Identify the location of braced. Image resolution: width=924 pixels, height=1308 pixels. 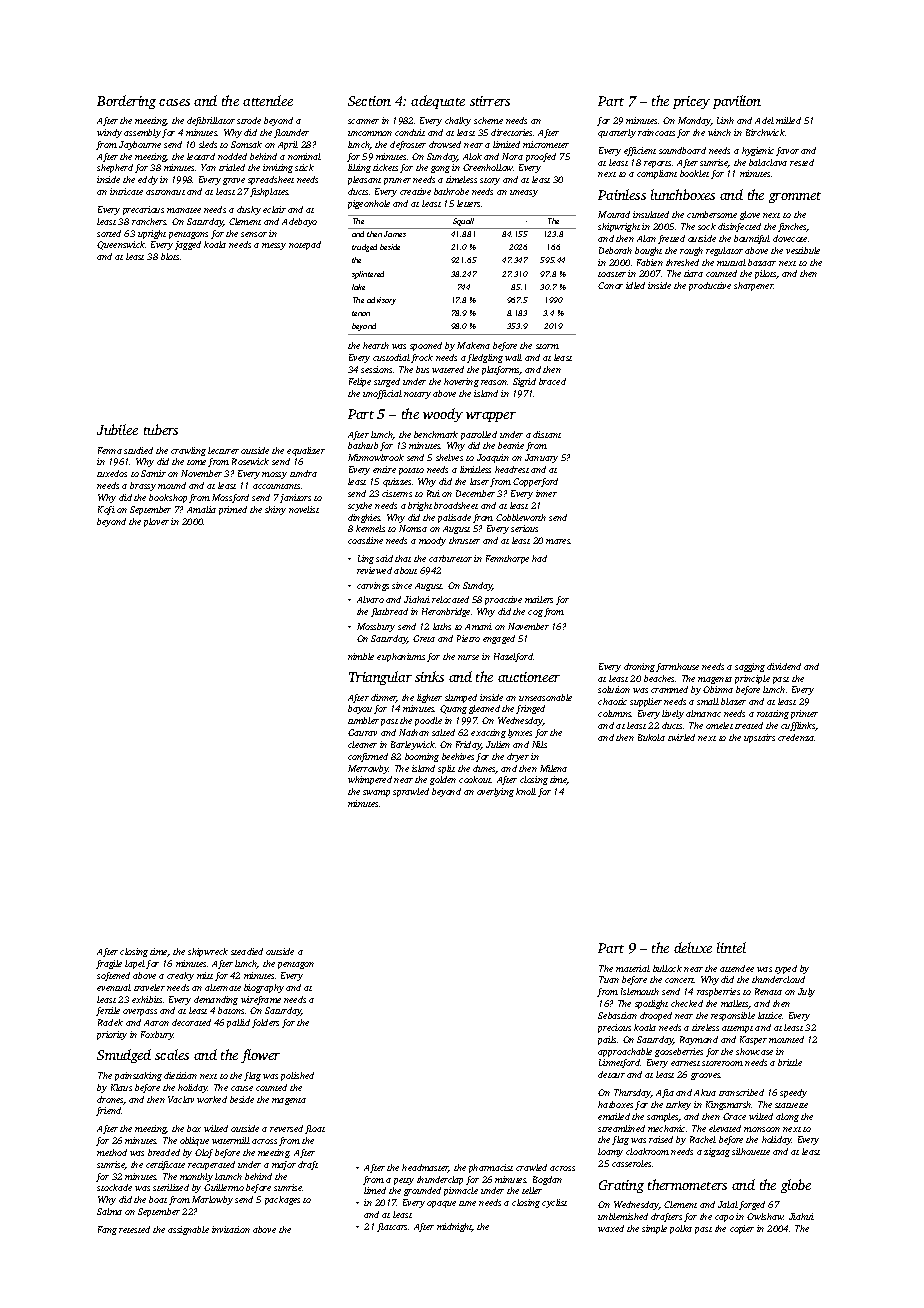
(552, 381).
